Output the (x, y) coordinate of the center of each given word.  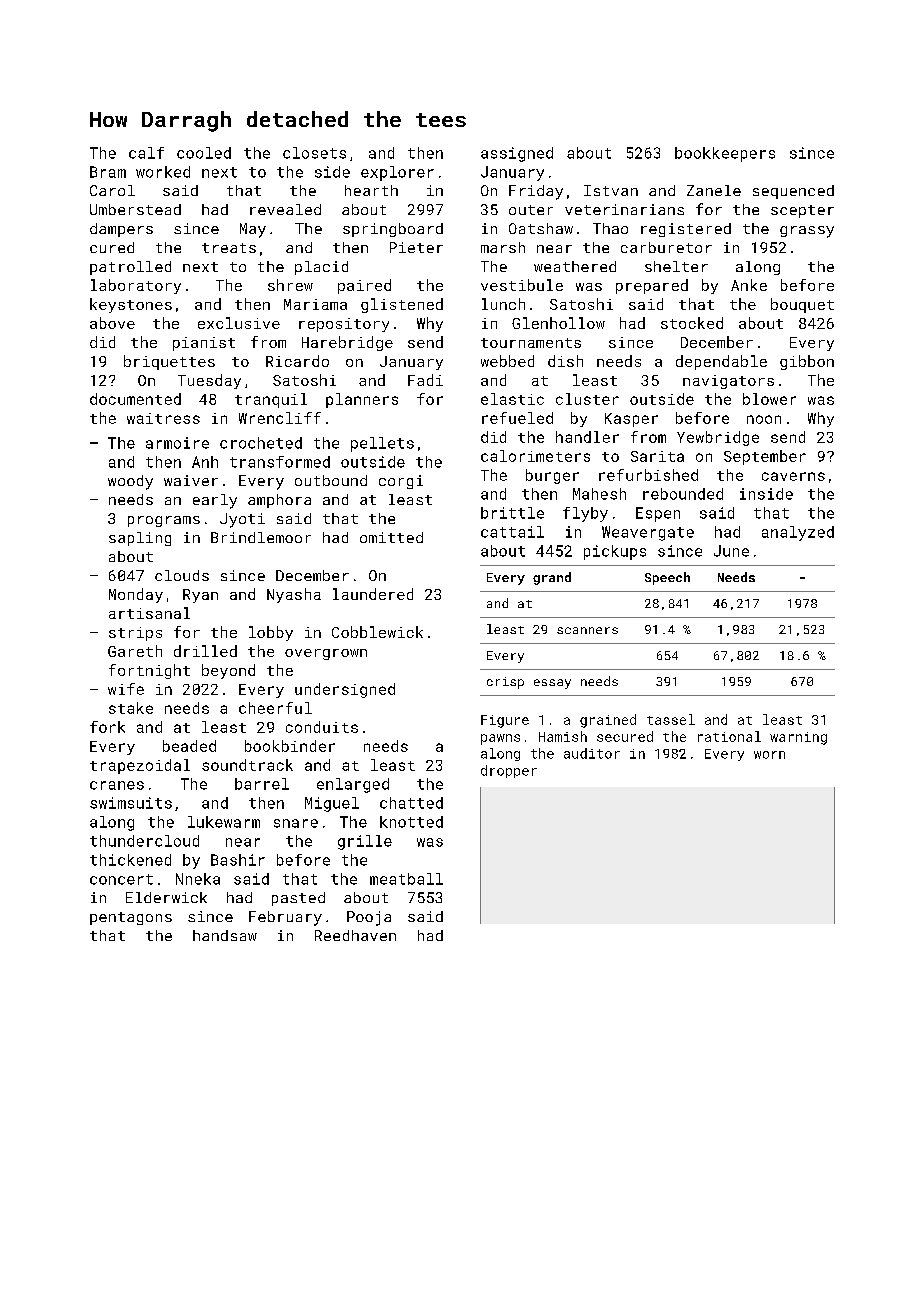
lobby (271, 633)
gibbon (807, 362)
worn (769, 755)
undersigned (345, 690)
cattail (512, 532)
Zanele (714, 190)
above (112, 323)
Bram (108, 172)
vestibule (522, 285)
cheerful (275, 708)
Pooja (369, 918)
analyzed (798, 533)
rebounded (683, 494)
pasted (298, 899)
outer (531, 210)
